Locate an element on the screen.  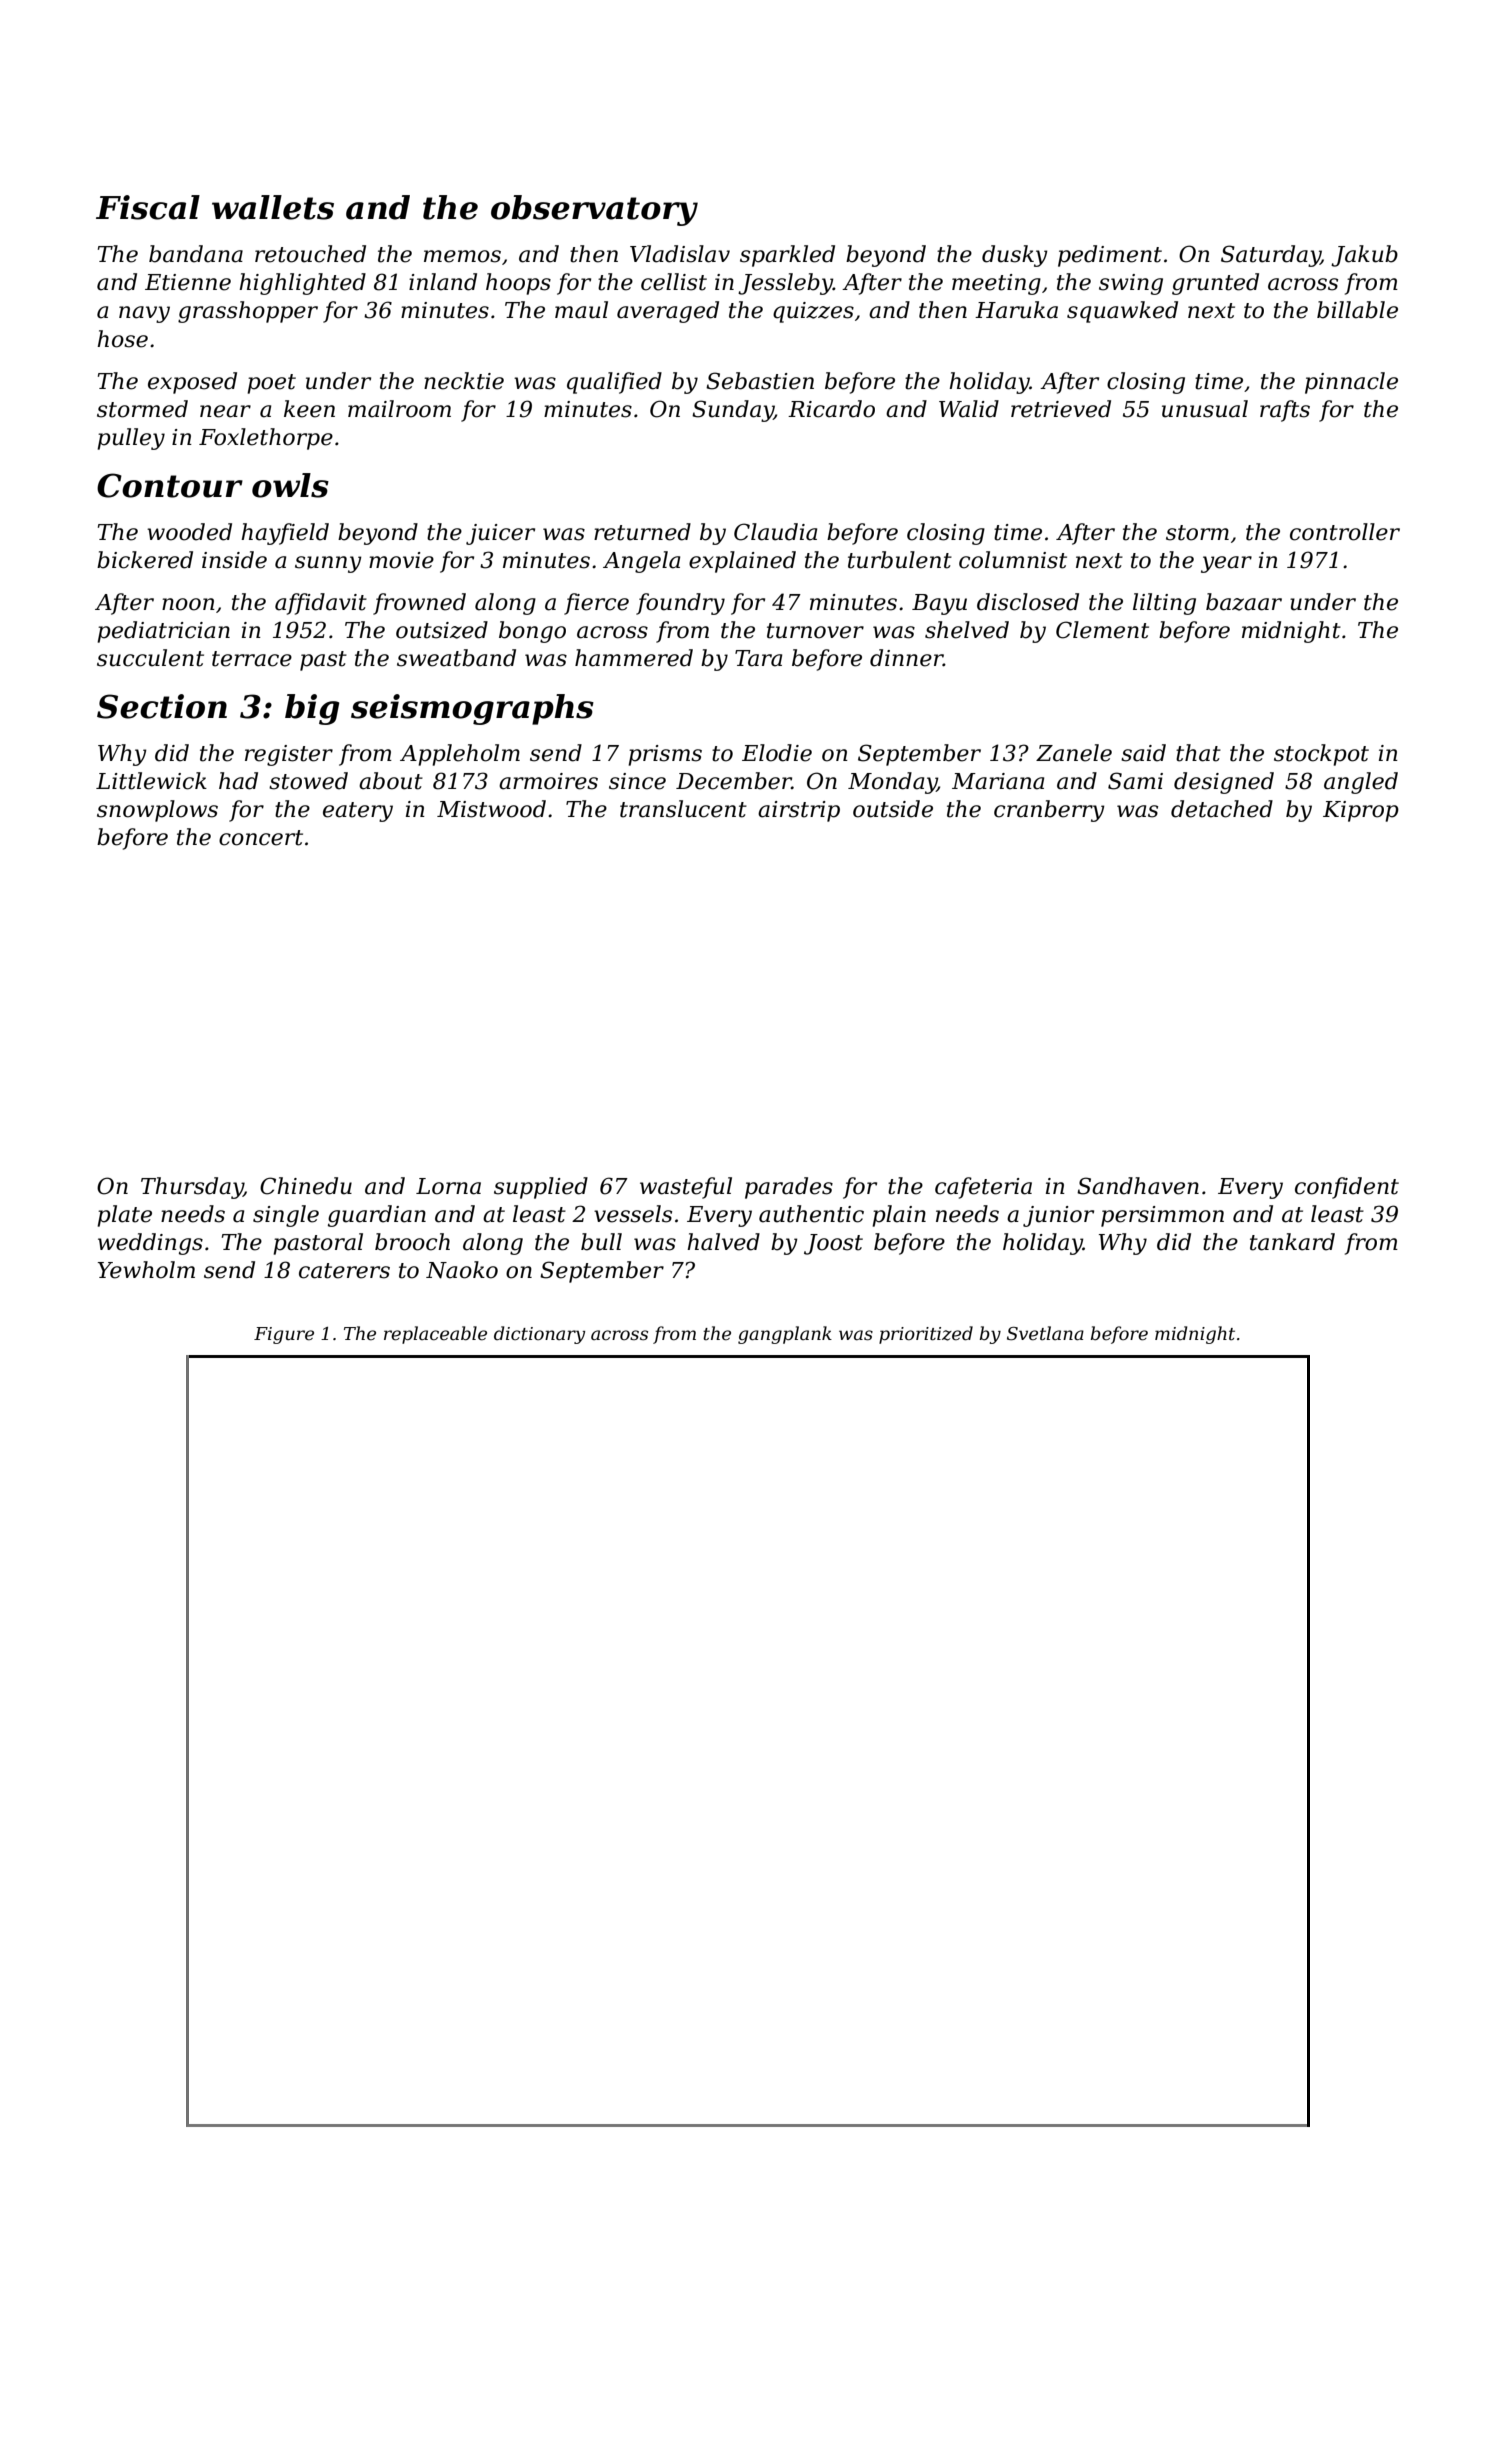
supplied is located at coordinates (541, 1188).
